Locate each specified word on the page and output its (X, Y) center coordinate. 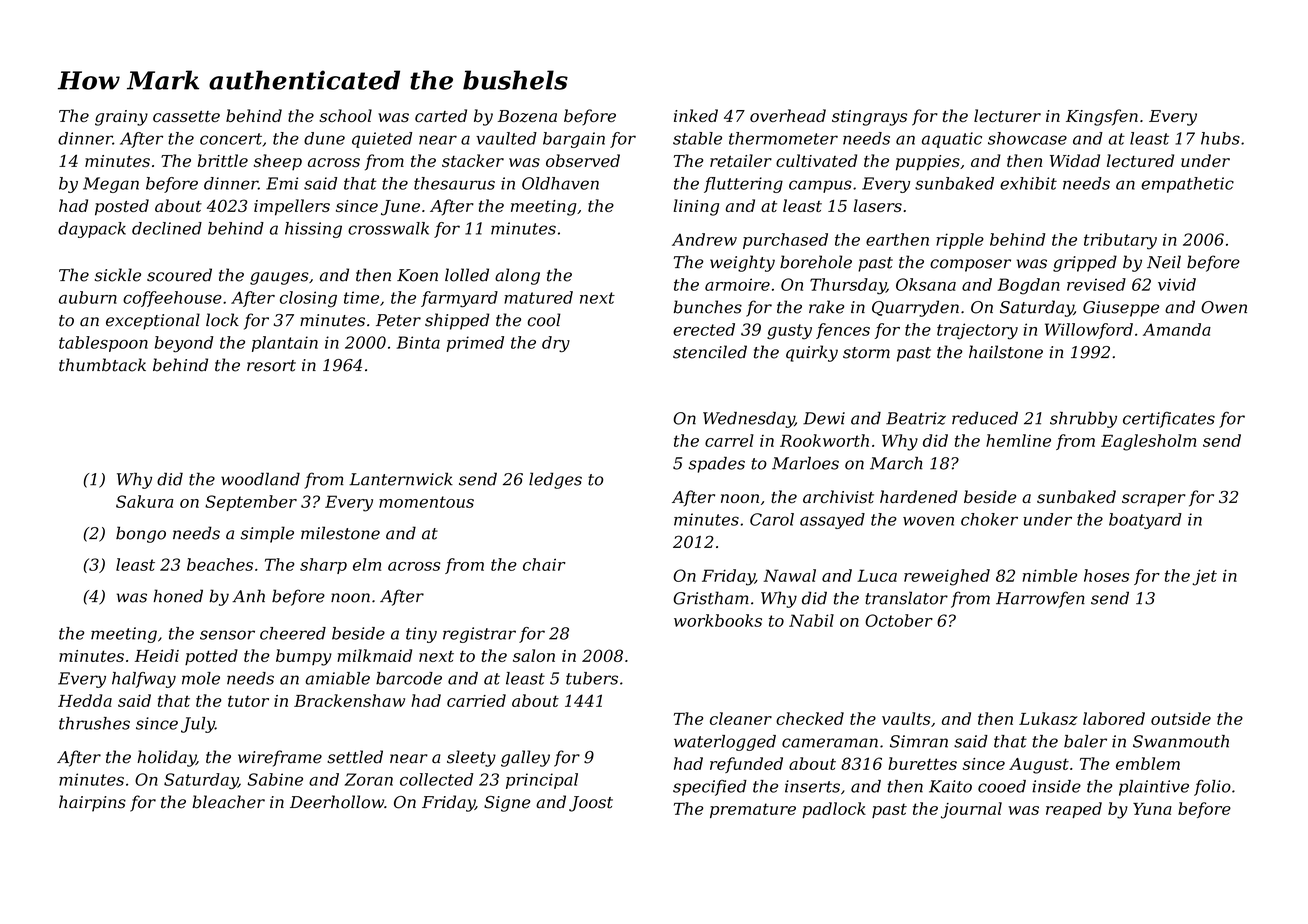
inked (696, 115)
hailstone (1006, 352)
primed (475, 344)
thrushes (94, 723)
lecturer (1007, 115)
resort (271, 366)
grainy (121, 118)
